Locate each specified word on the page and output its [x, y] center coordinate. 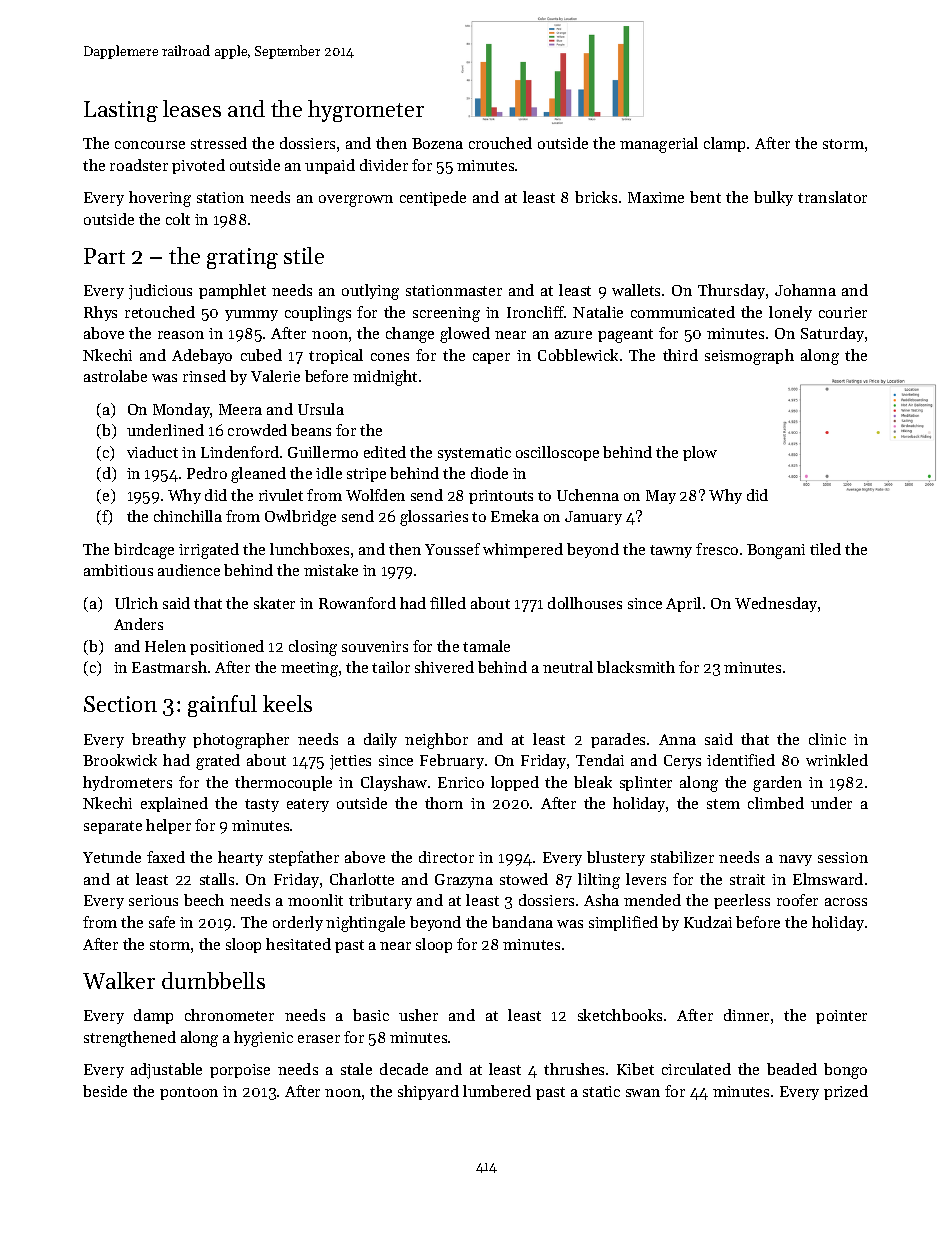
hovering [160, 199]
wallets [636, 290]
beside [105, 1091]
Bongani [776, 551]
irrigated [209, 551]
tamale [486, 646]
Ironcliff [535, 312]
